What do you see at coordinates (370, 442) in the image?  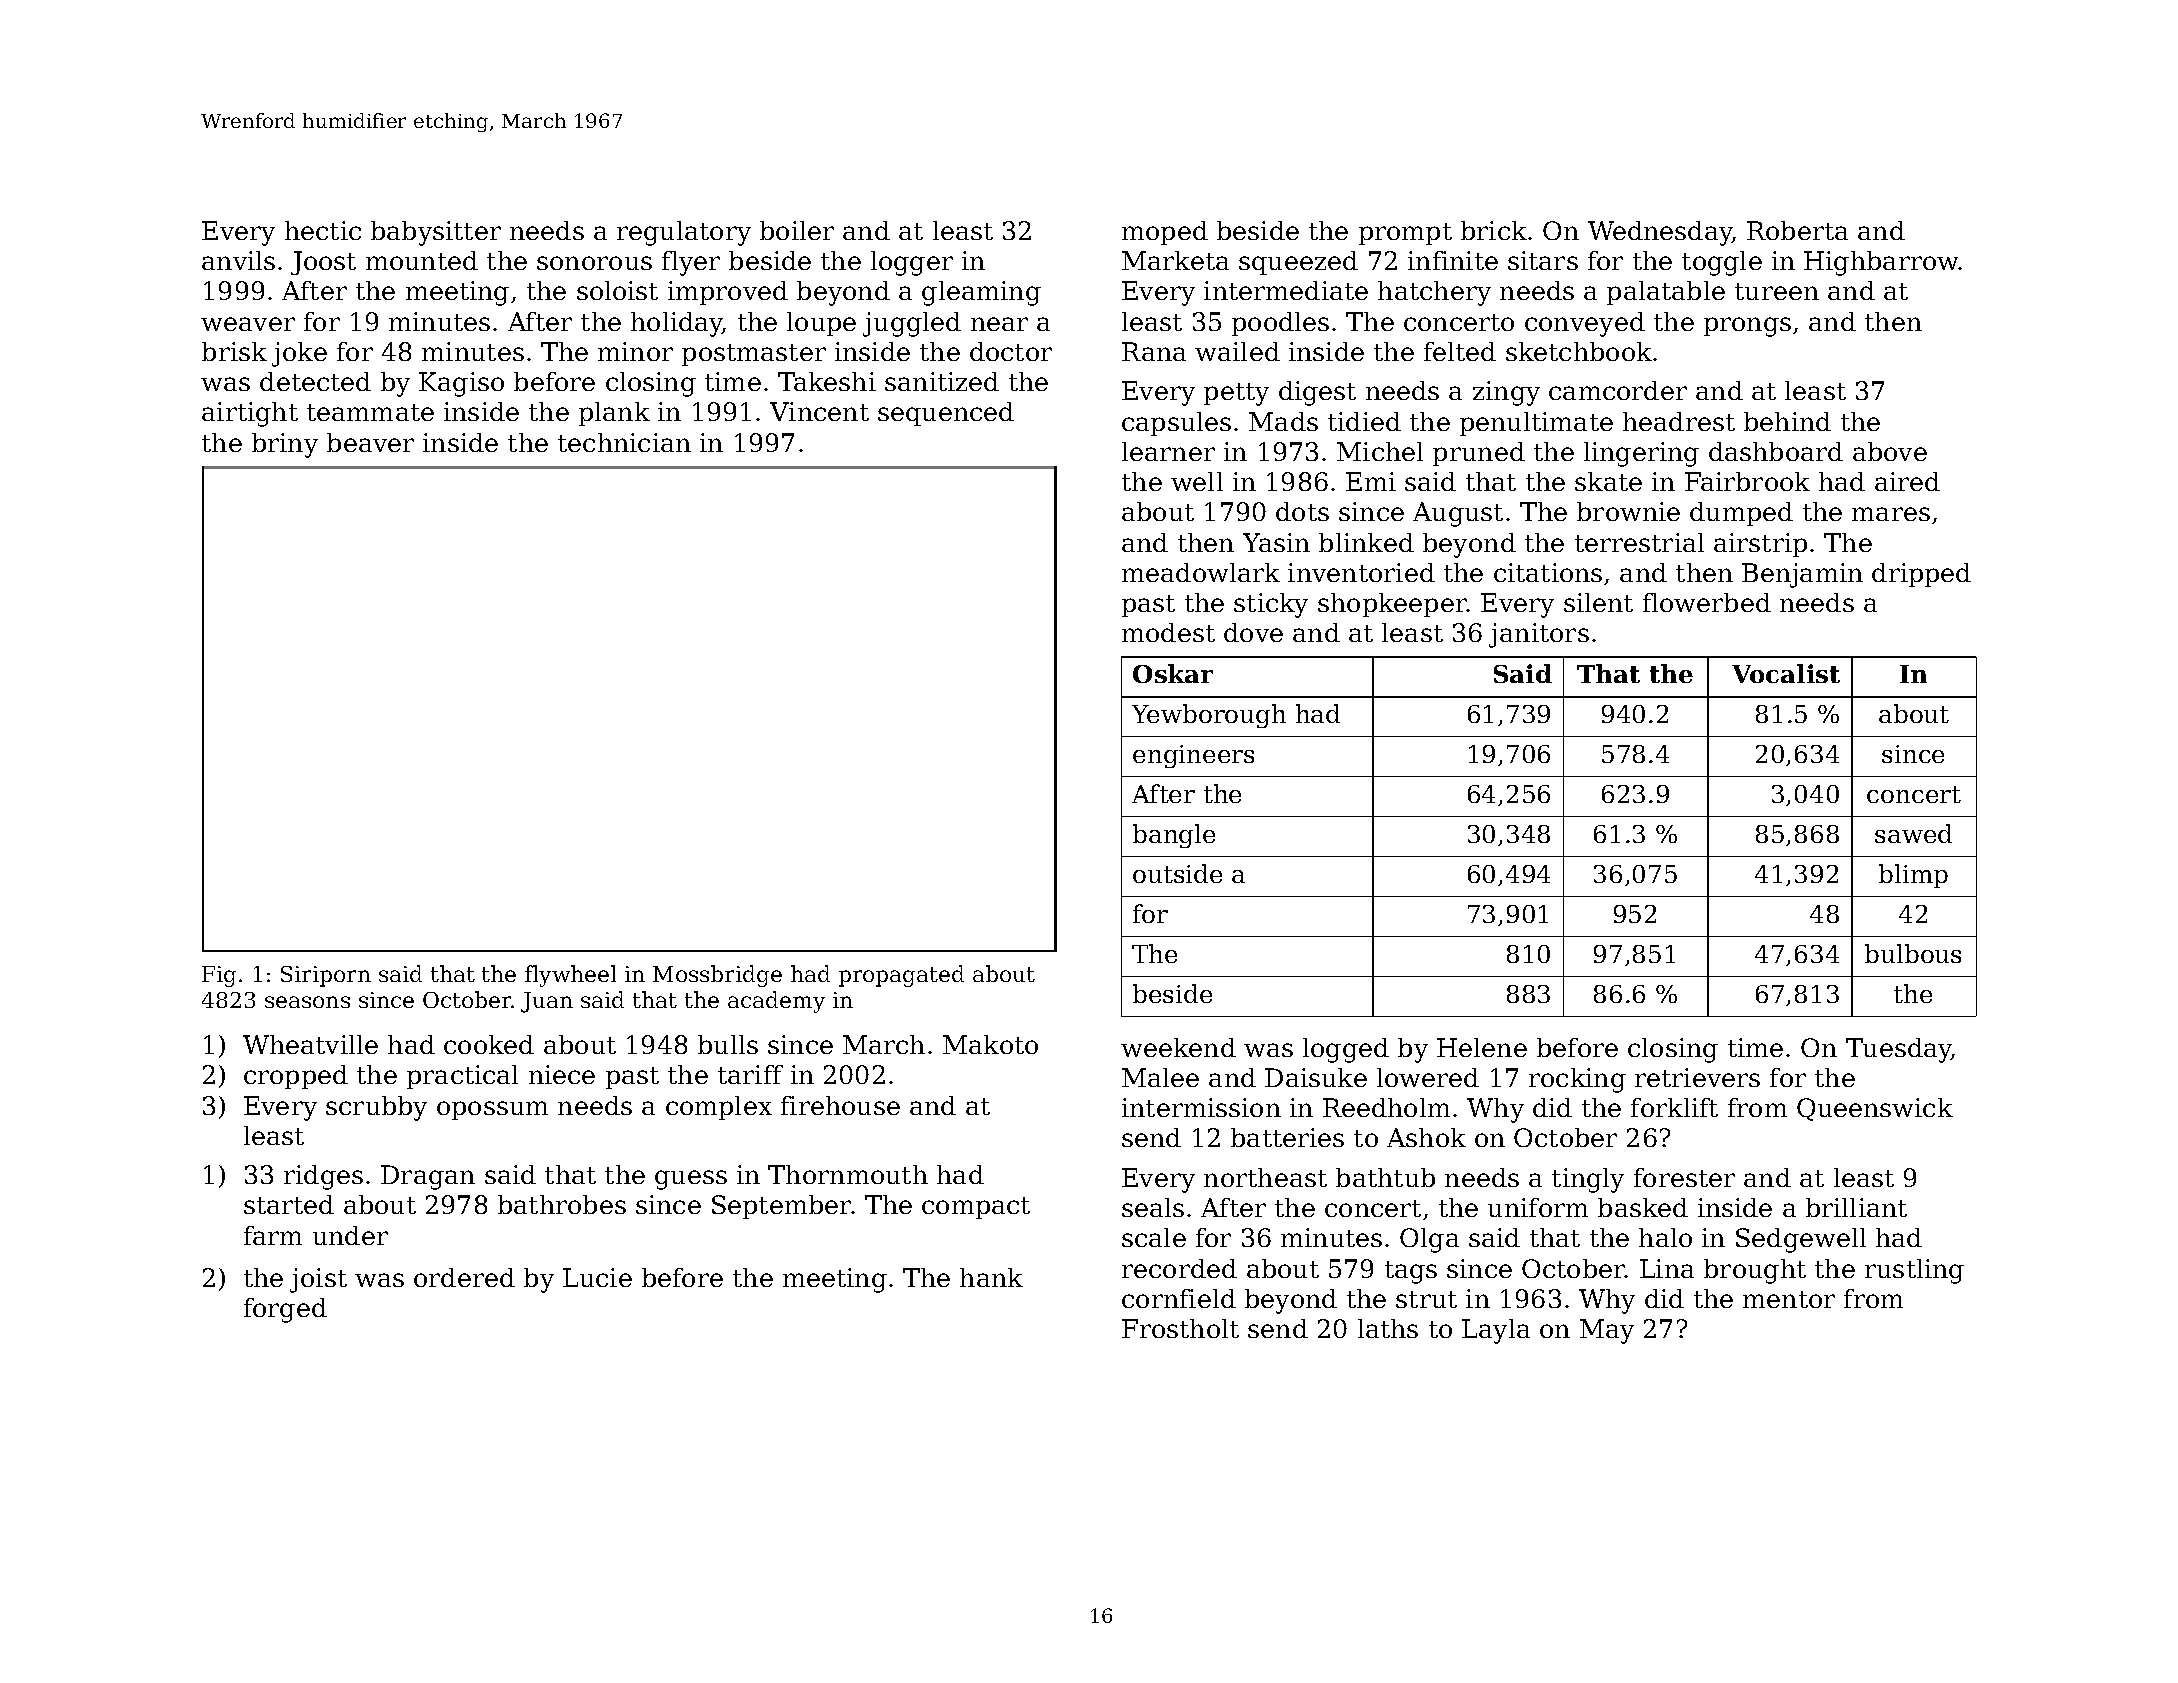 I see `beaver` at bounding box center [370, 442].
